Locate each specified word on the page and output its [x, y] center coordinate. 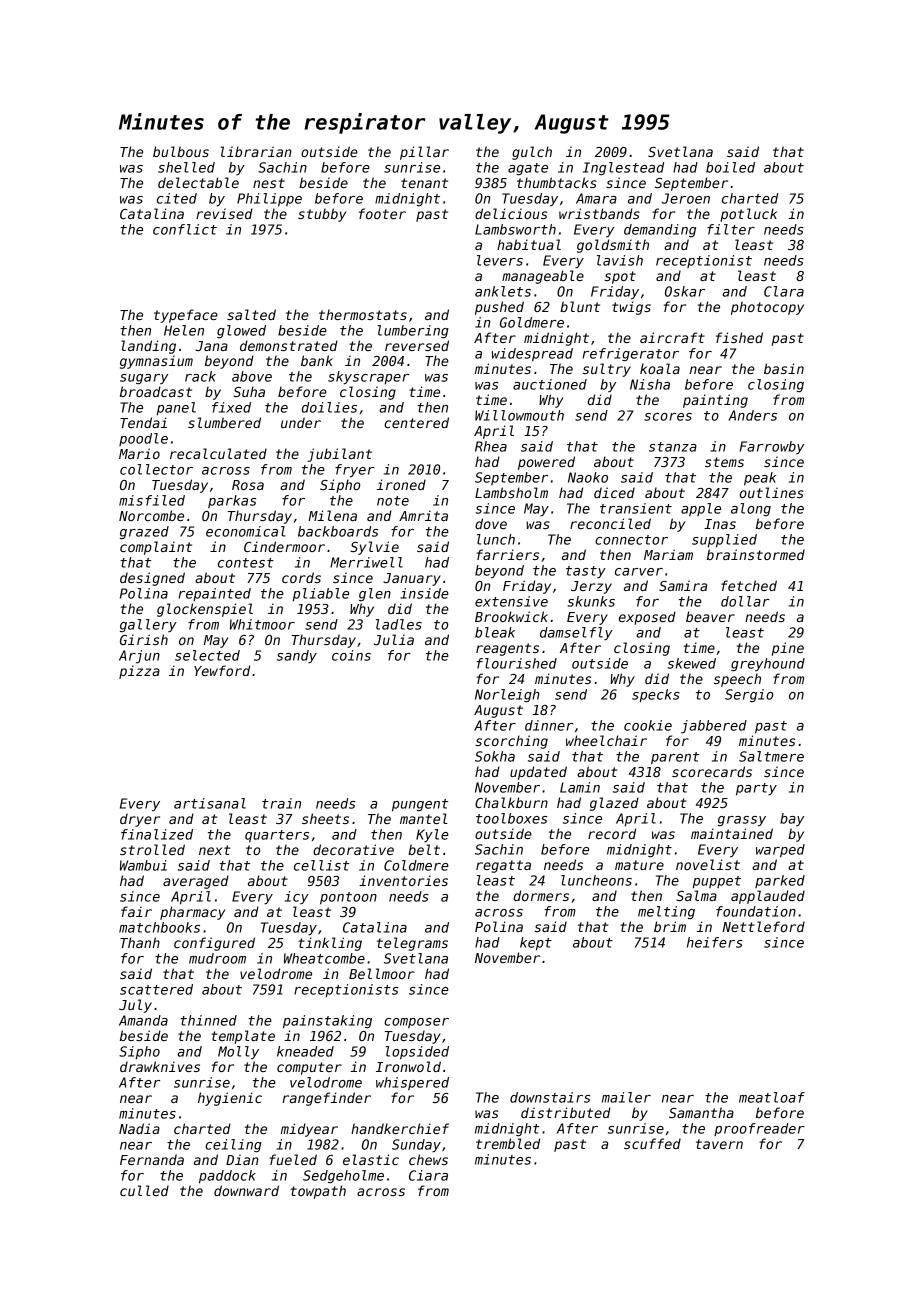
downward [246, 1190]
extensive [511, 601]
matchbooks [159, 927]
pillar [424, 153]
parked [780, 881]
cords [301, 577]
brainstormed [756, 554]
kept [536, 944]
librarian [256, 151]
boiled [730, 167]
